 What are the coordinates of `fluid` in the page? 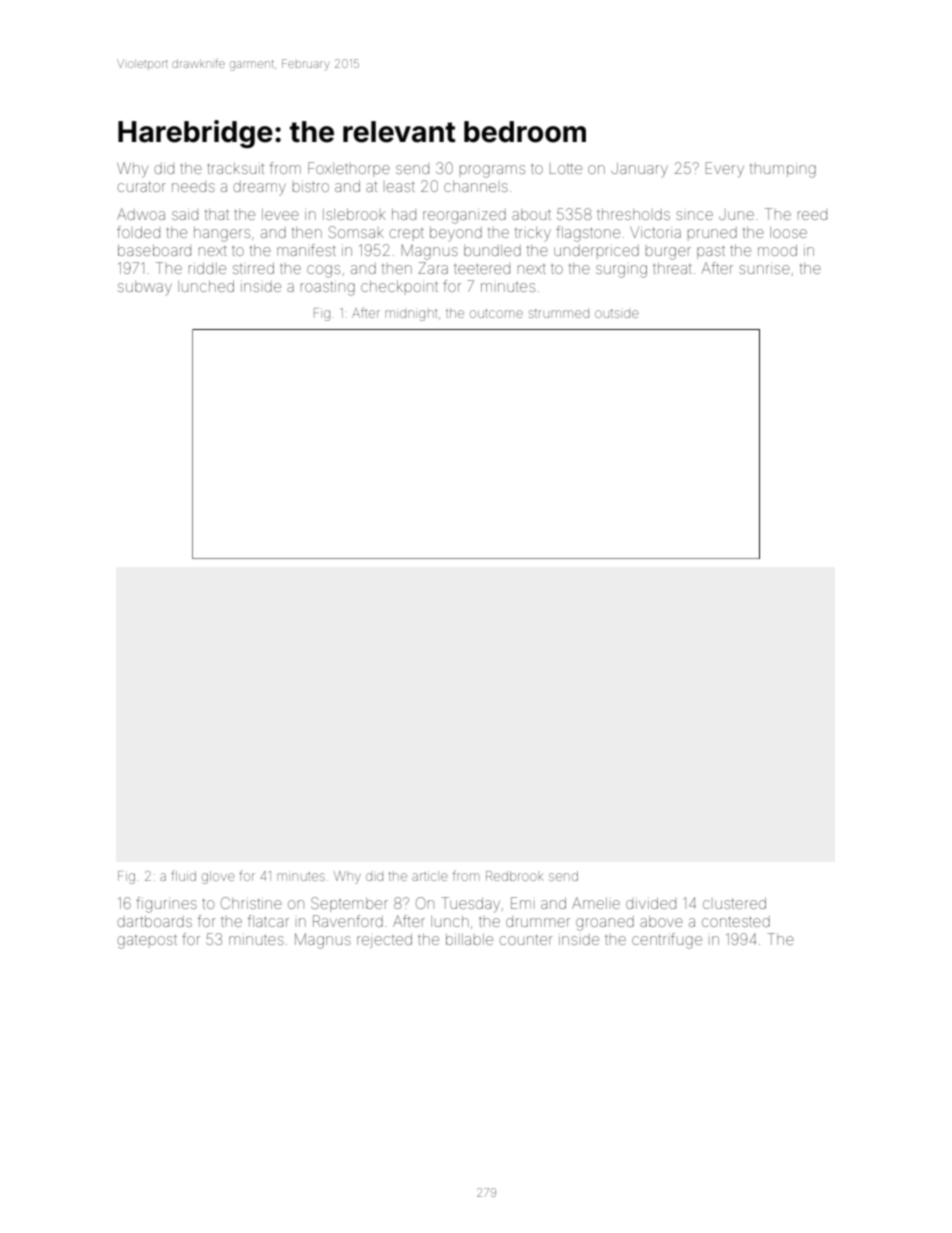 It's located at (183, 875).
